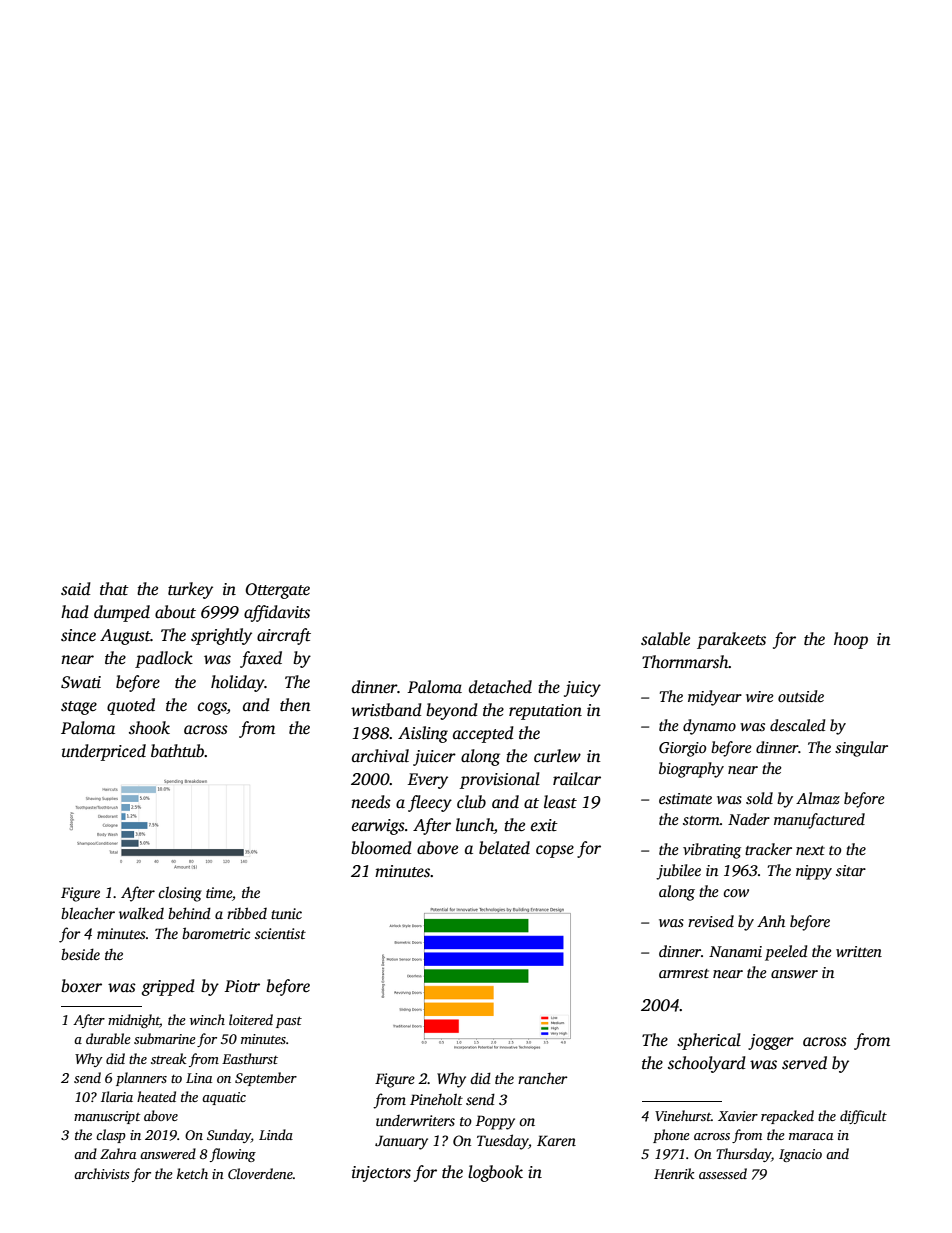  Describe the element at coordinates (674, 1173) in the image. I see `Henrik` at that location.
